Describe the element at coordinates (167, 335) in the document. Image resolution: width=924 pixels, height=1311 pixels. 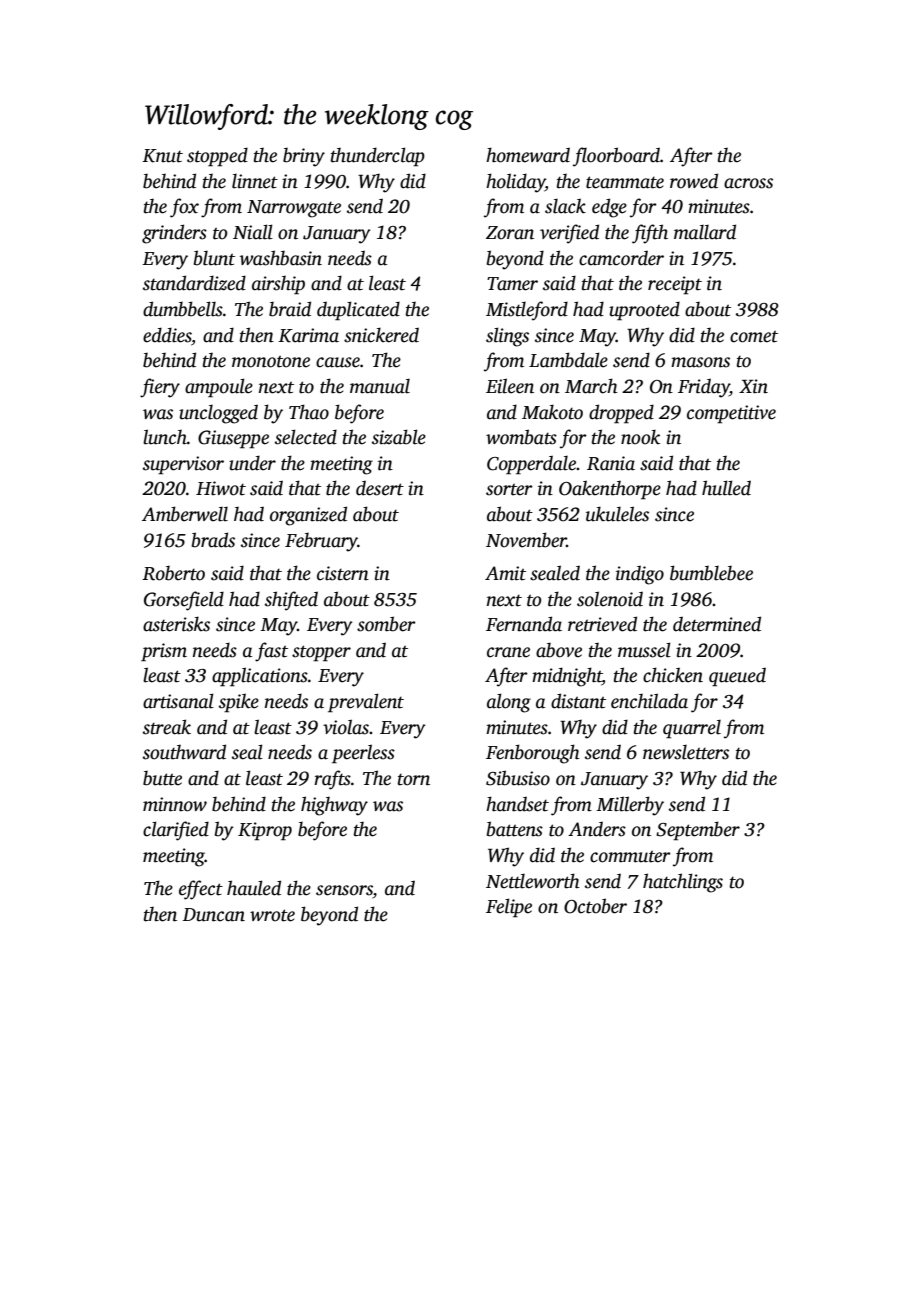
I see `eddies` at that location.
